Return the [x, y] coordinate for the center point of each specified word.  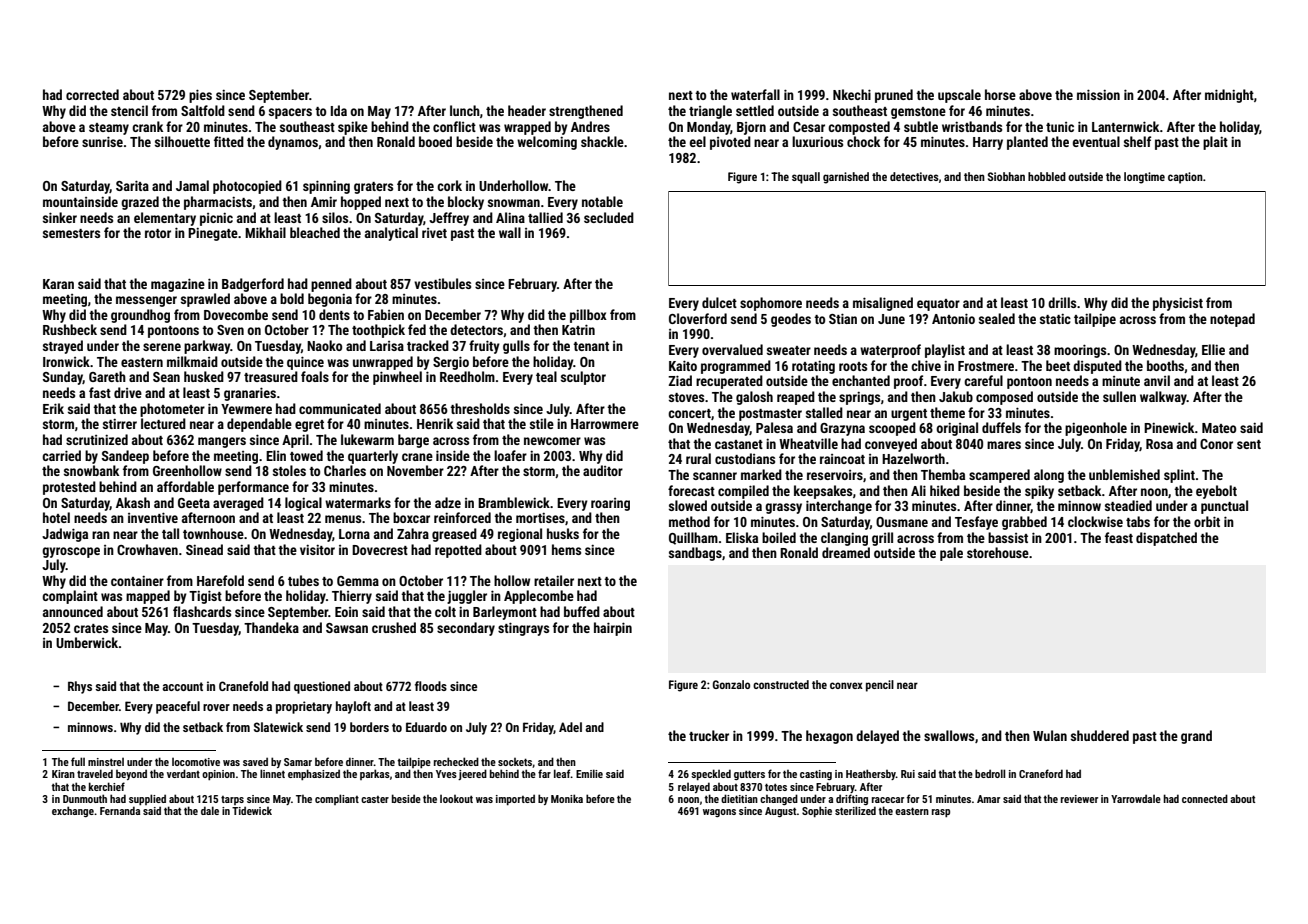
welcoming [547, 143]
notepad [1232, 320]
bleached [315, 232]
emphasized [314, 774]
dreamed [846, 552]
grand [1196, 737]
